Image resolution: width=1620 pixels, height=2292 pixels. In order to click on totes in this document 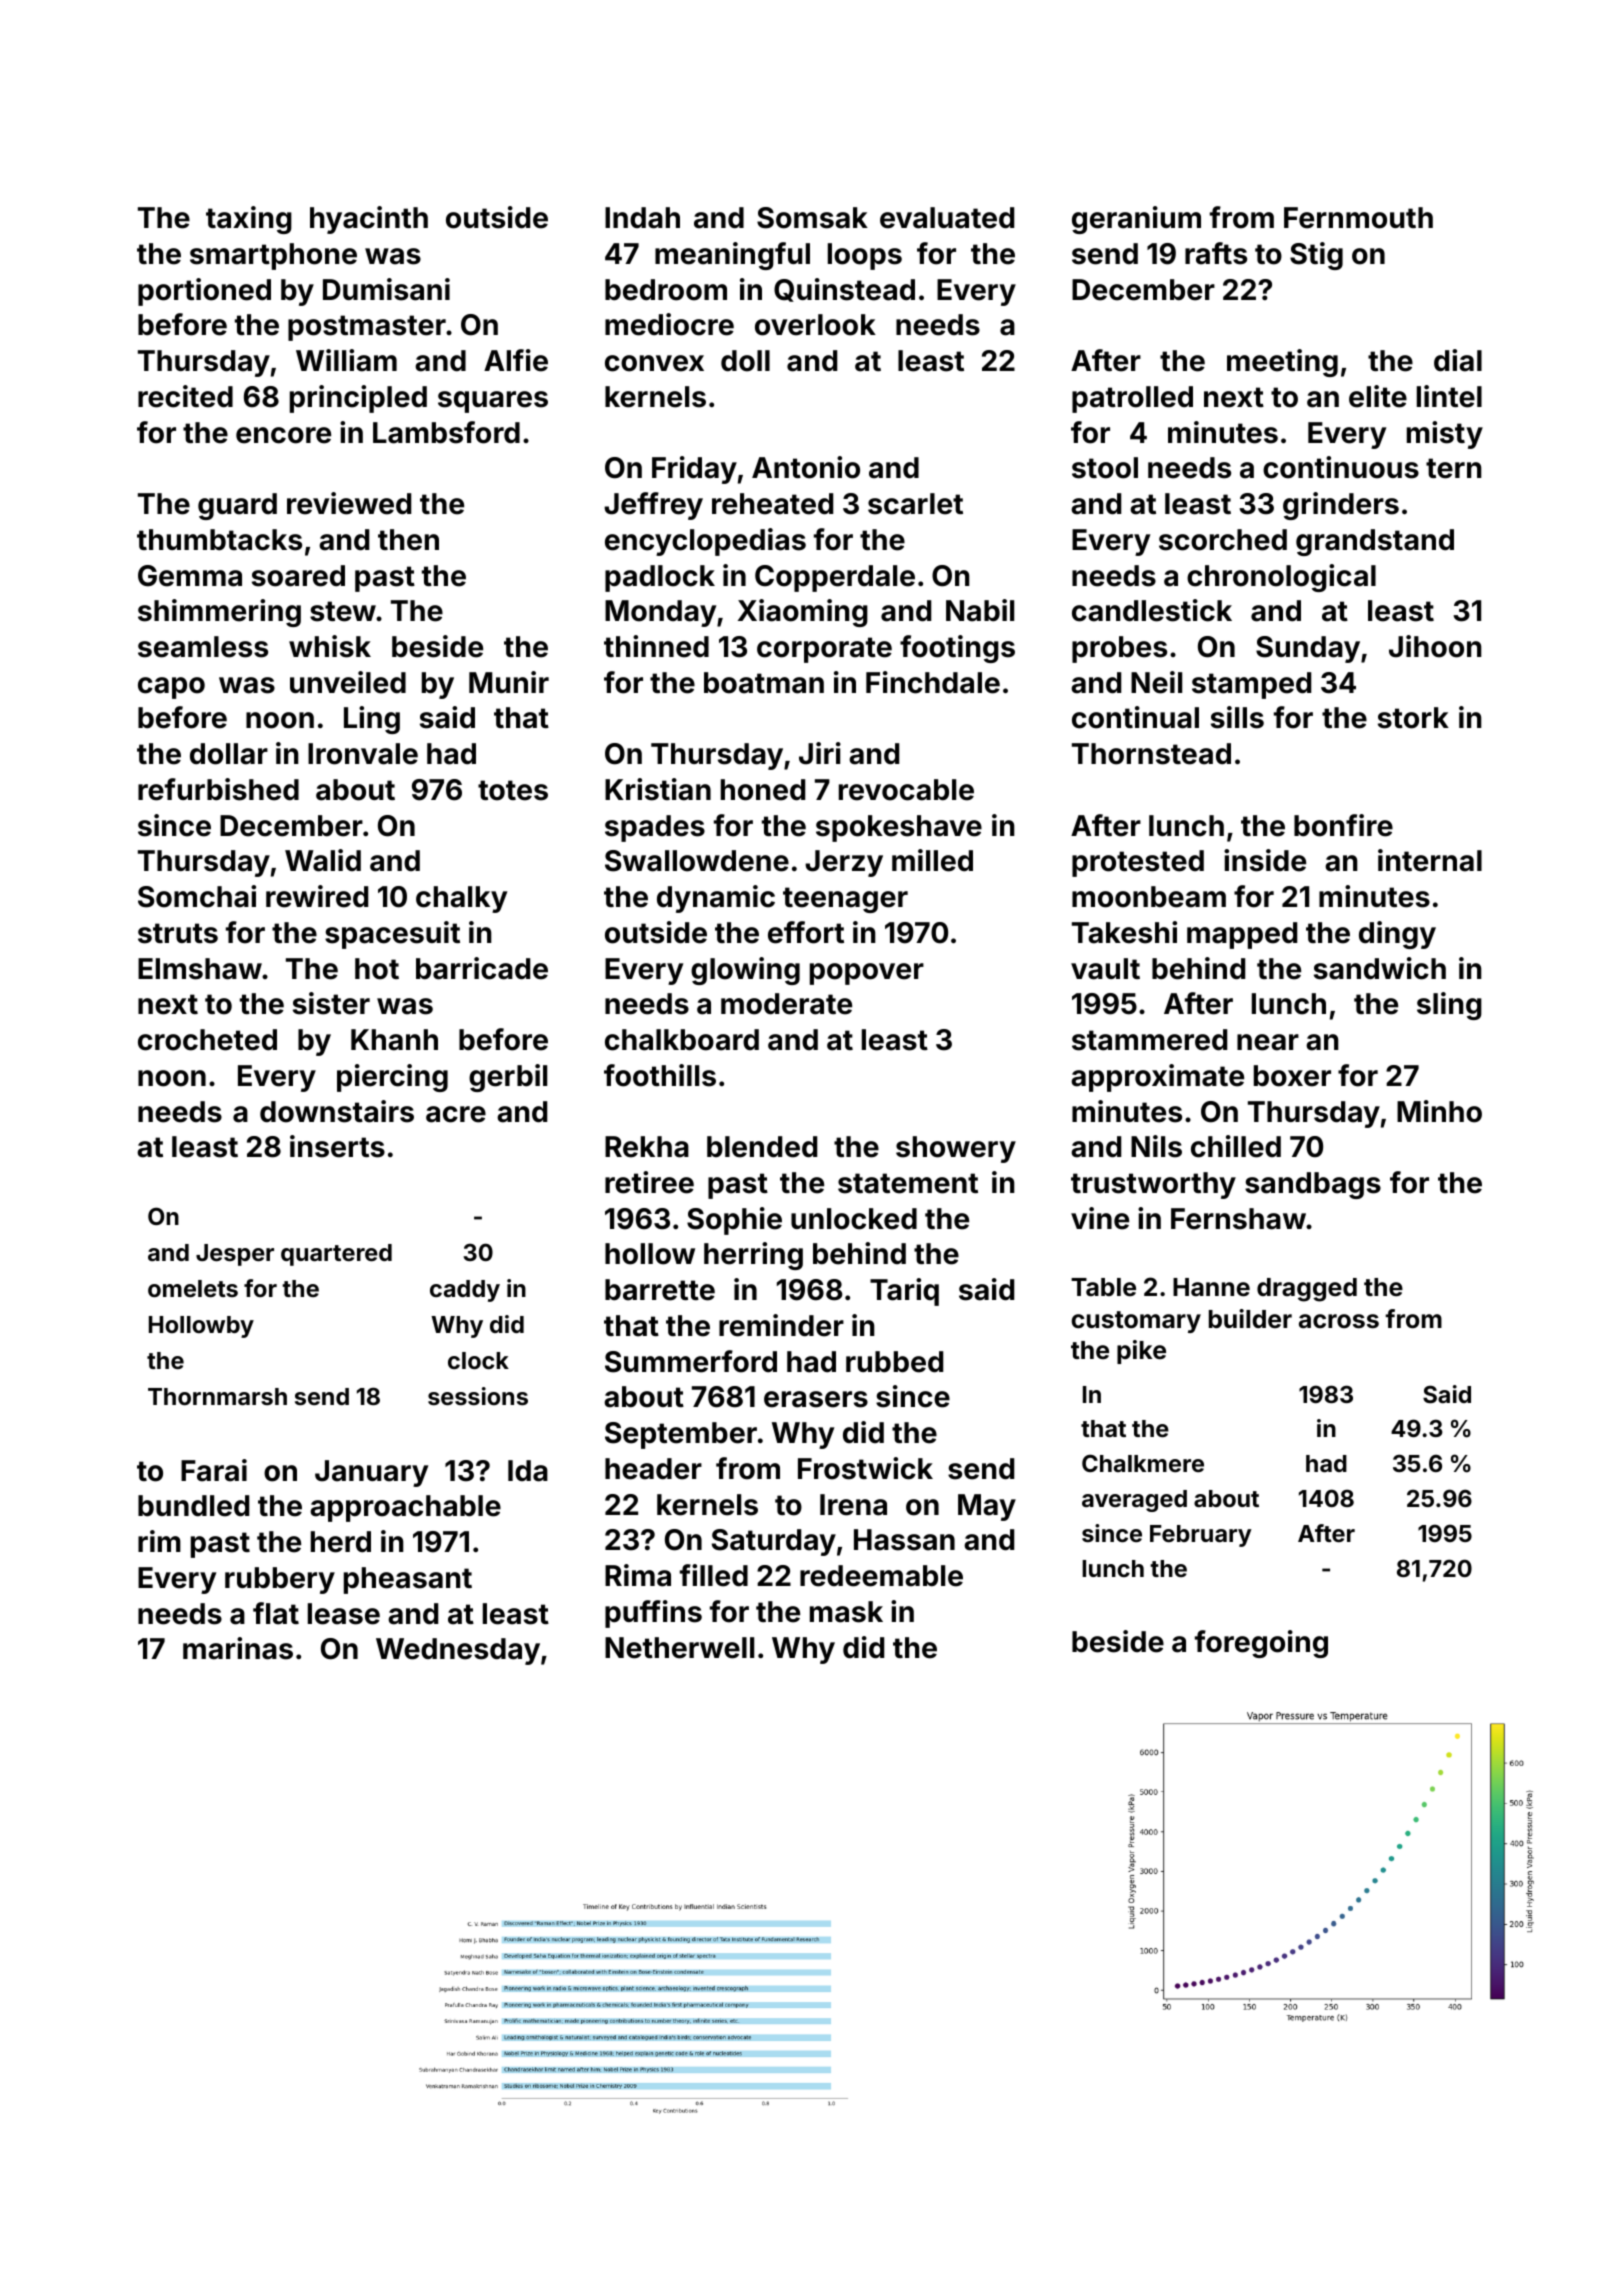, I will do `click(513, 790)`.
